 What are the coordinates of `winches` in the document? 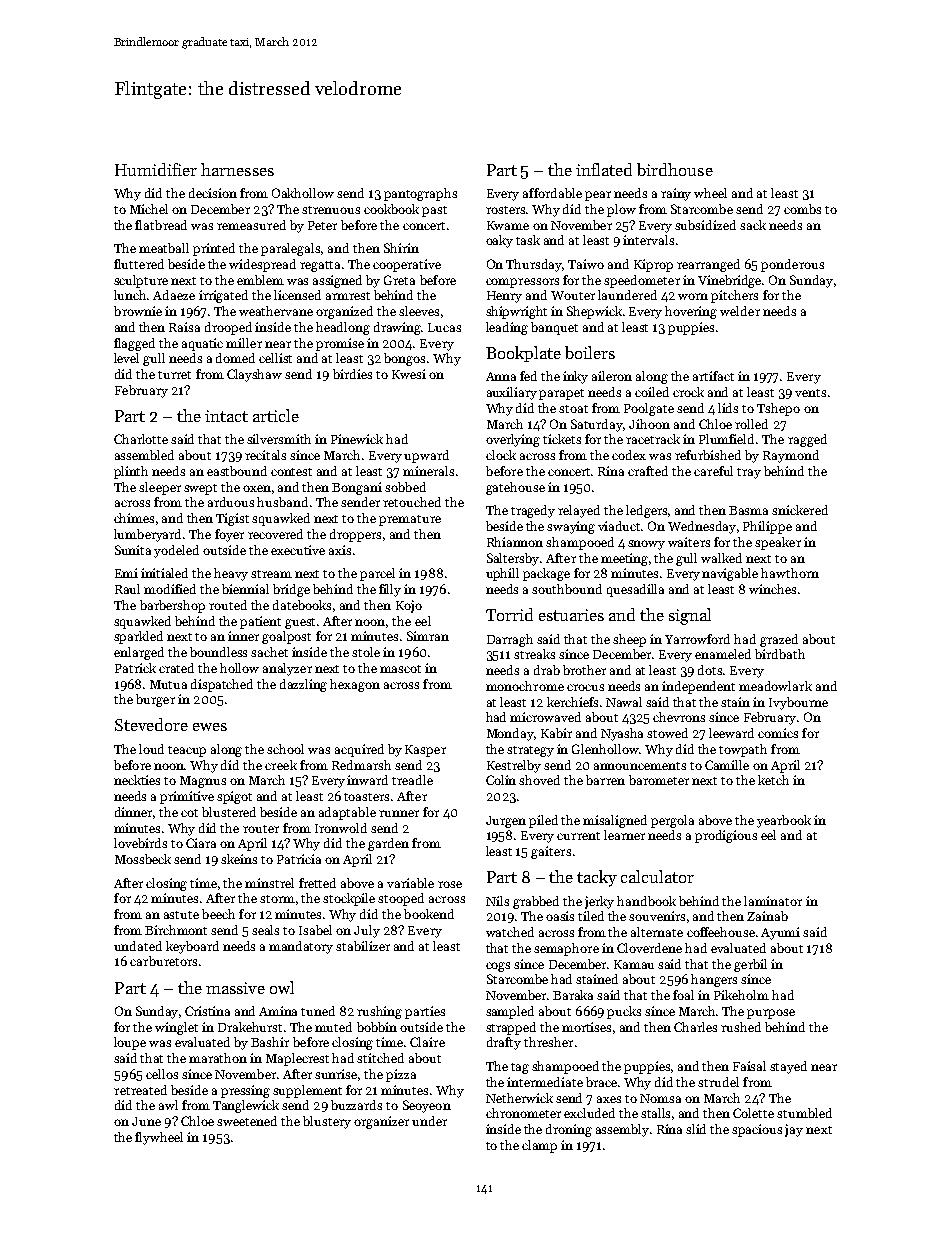 It's located at (772, 589).
